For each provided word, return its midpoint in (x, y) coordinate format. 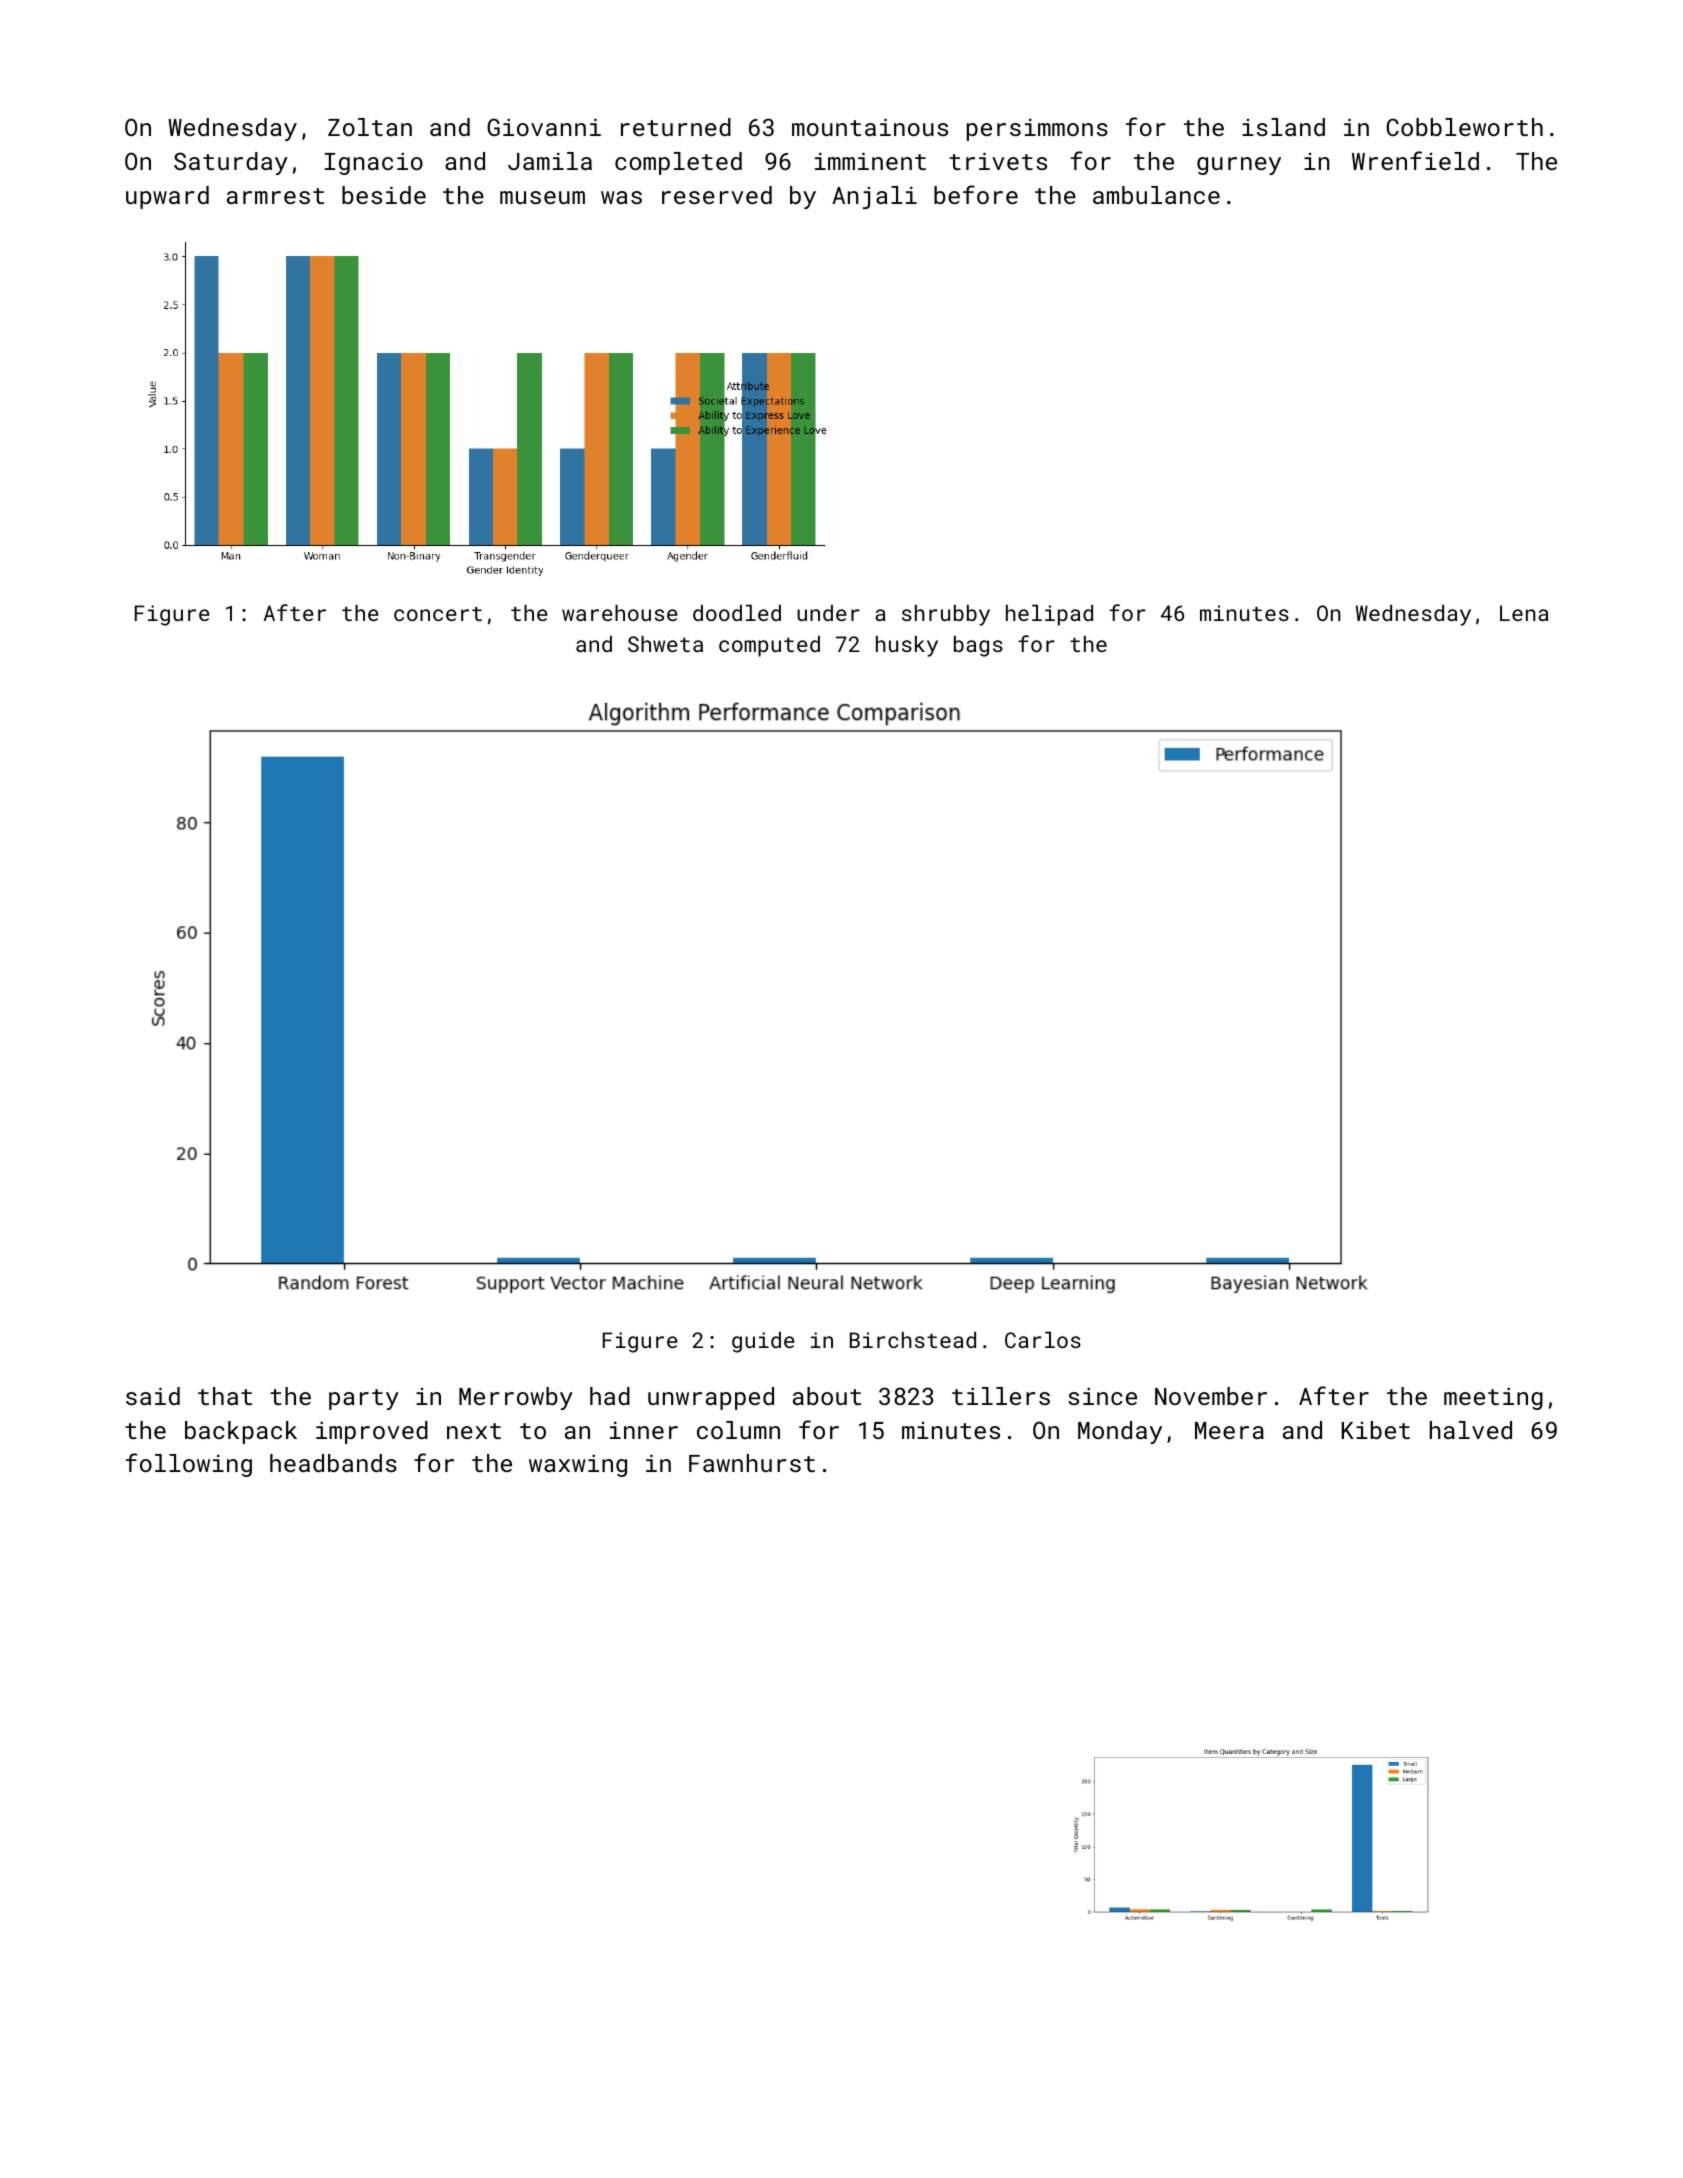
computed (769, 646)
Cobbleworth (1465, 127)
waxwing (578, 1465)
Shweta (665, 644)
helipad (1049, 615)
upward (167, 197)
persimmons (1037, 129)
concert (438, 614)
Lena (1524, 613)
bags (978, 646)
